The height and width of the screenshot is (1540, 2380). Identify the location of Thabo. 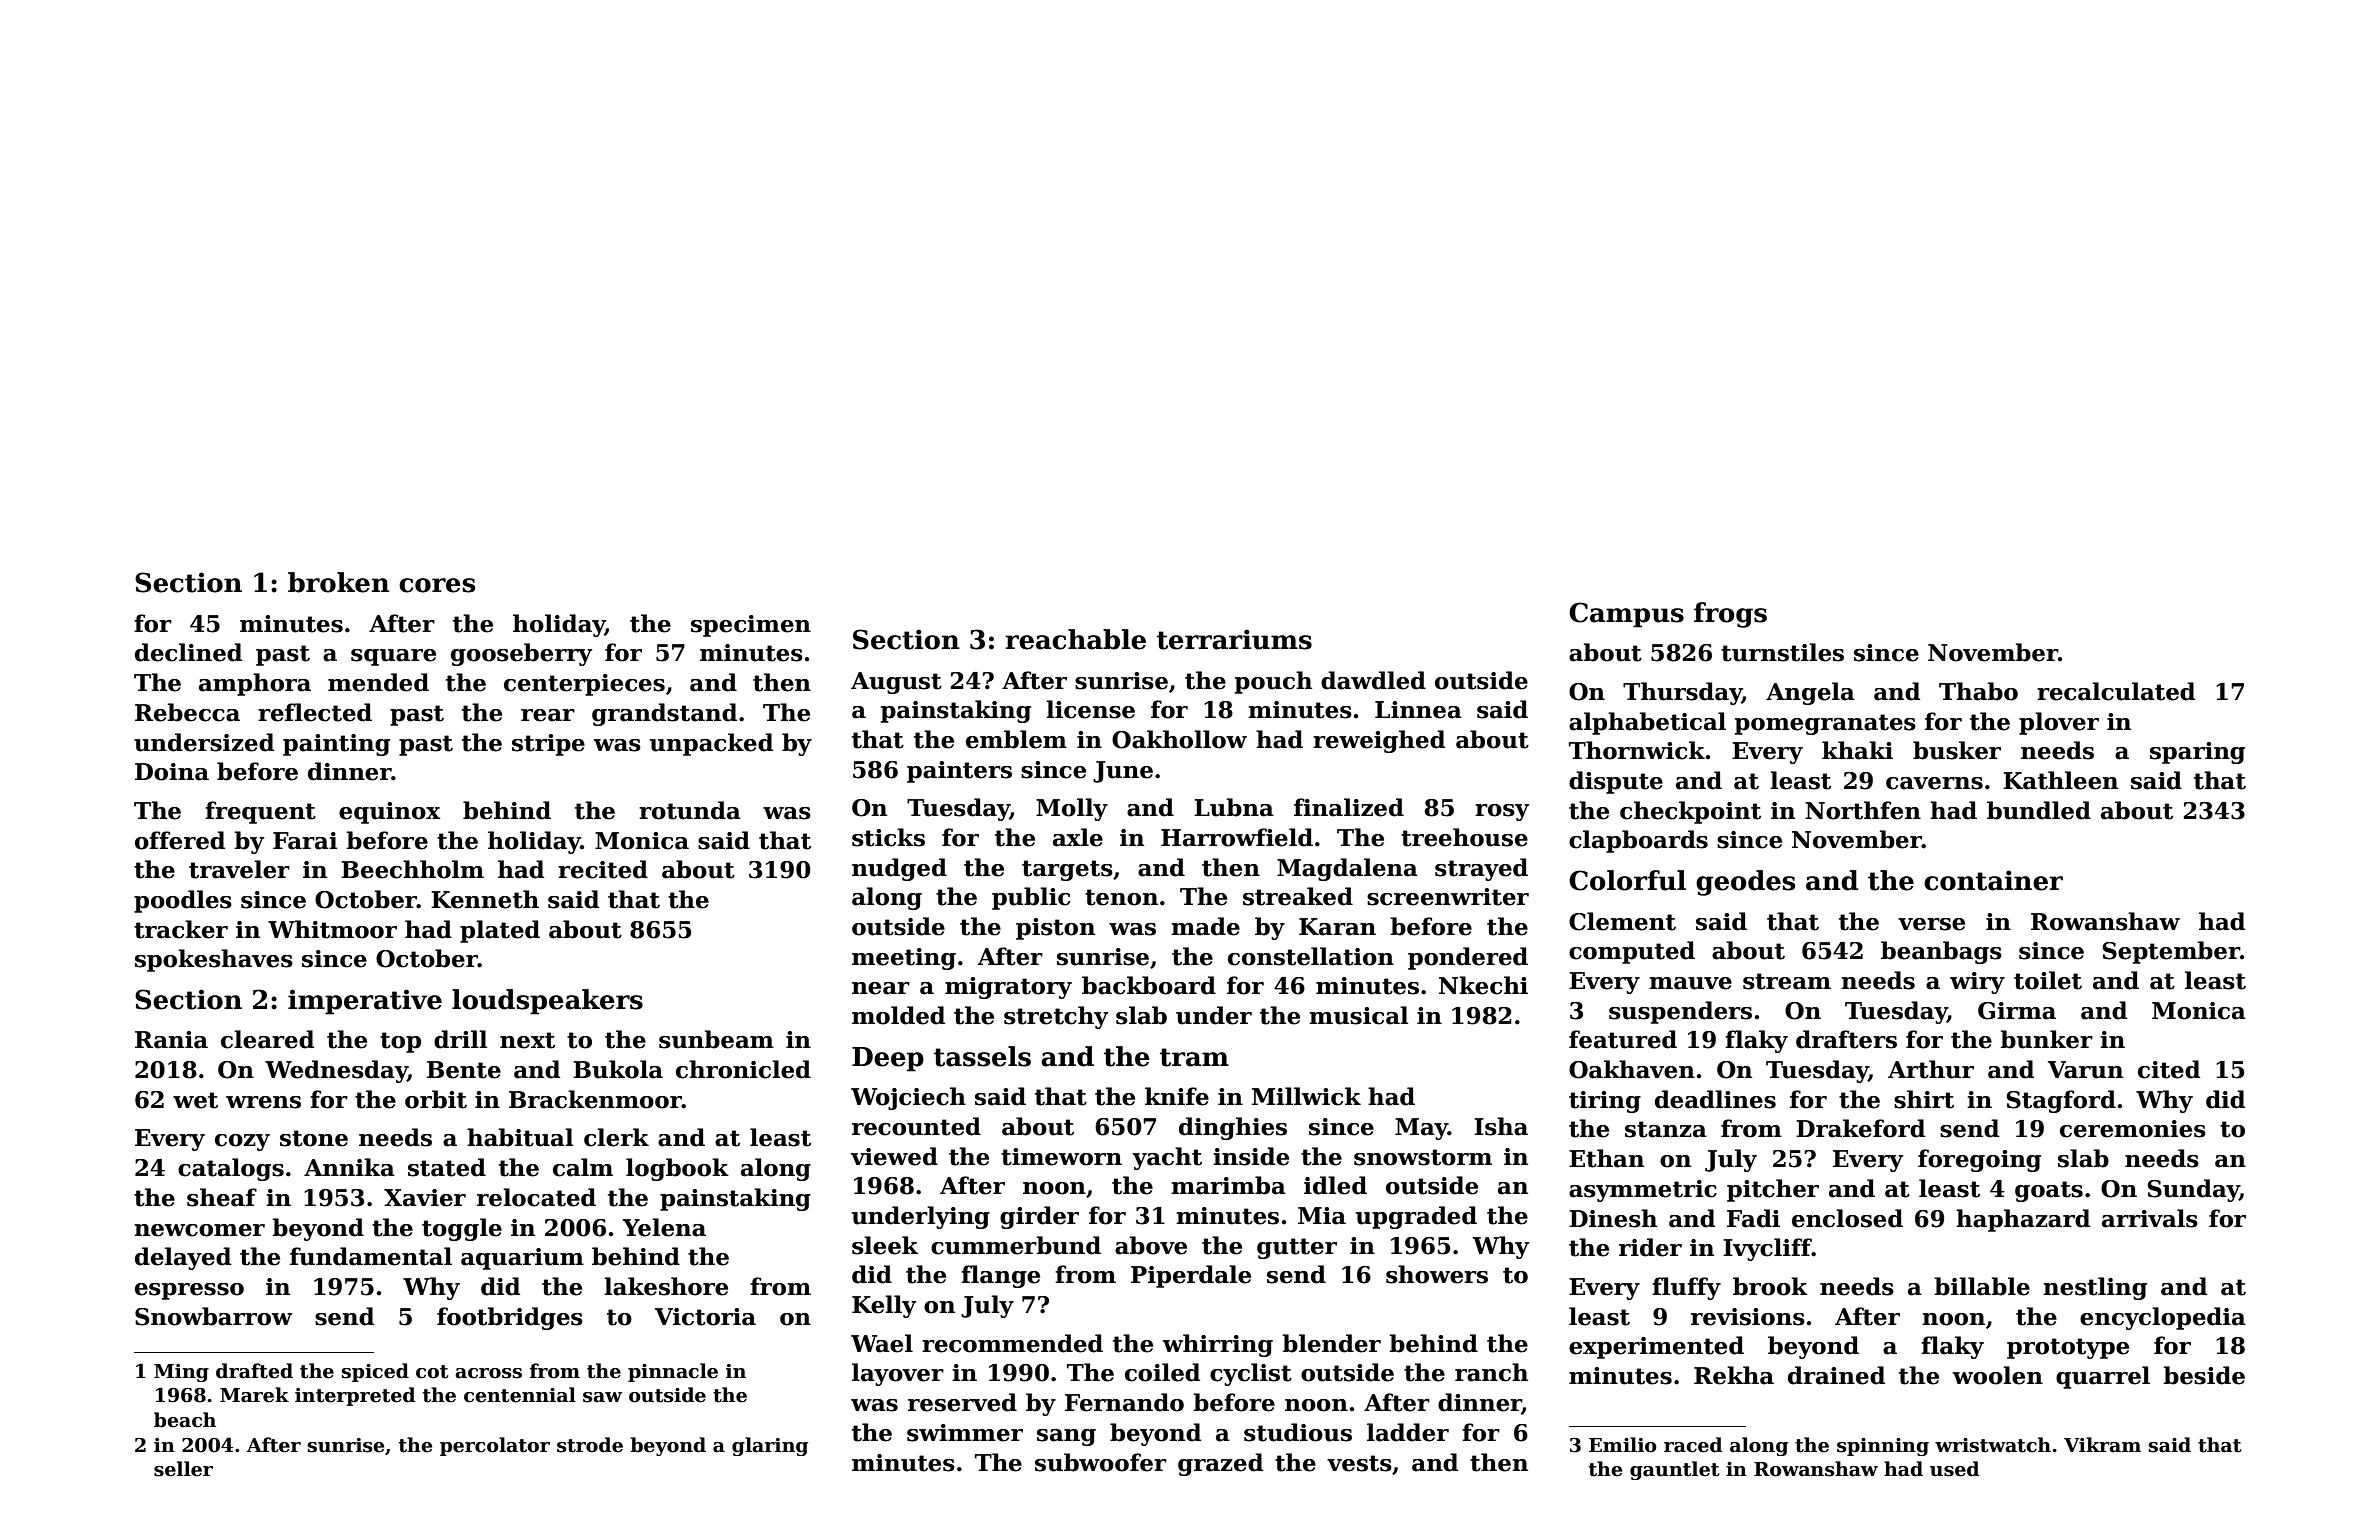
(1978, 691).
